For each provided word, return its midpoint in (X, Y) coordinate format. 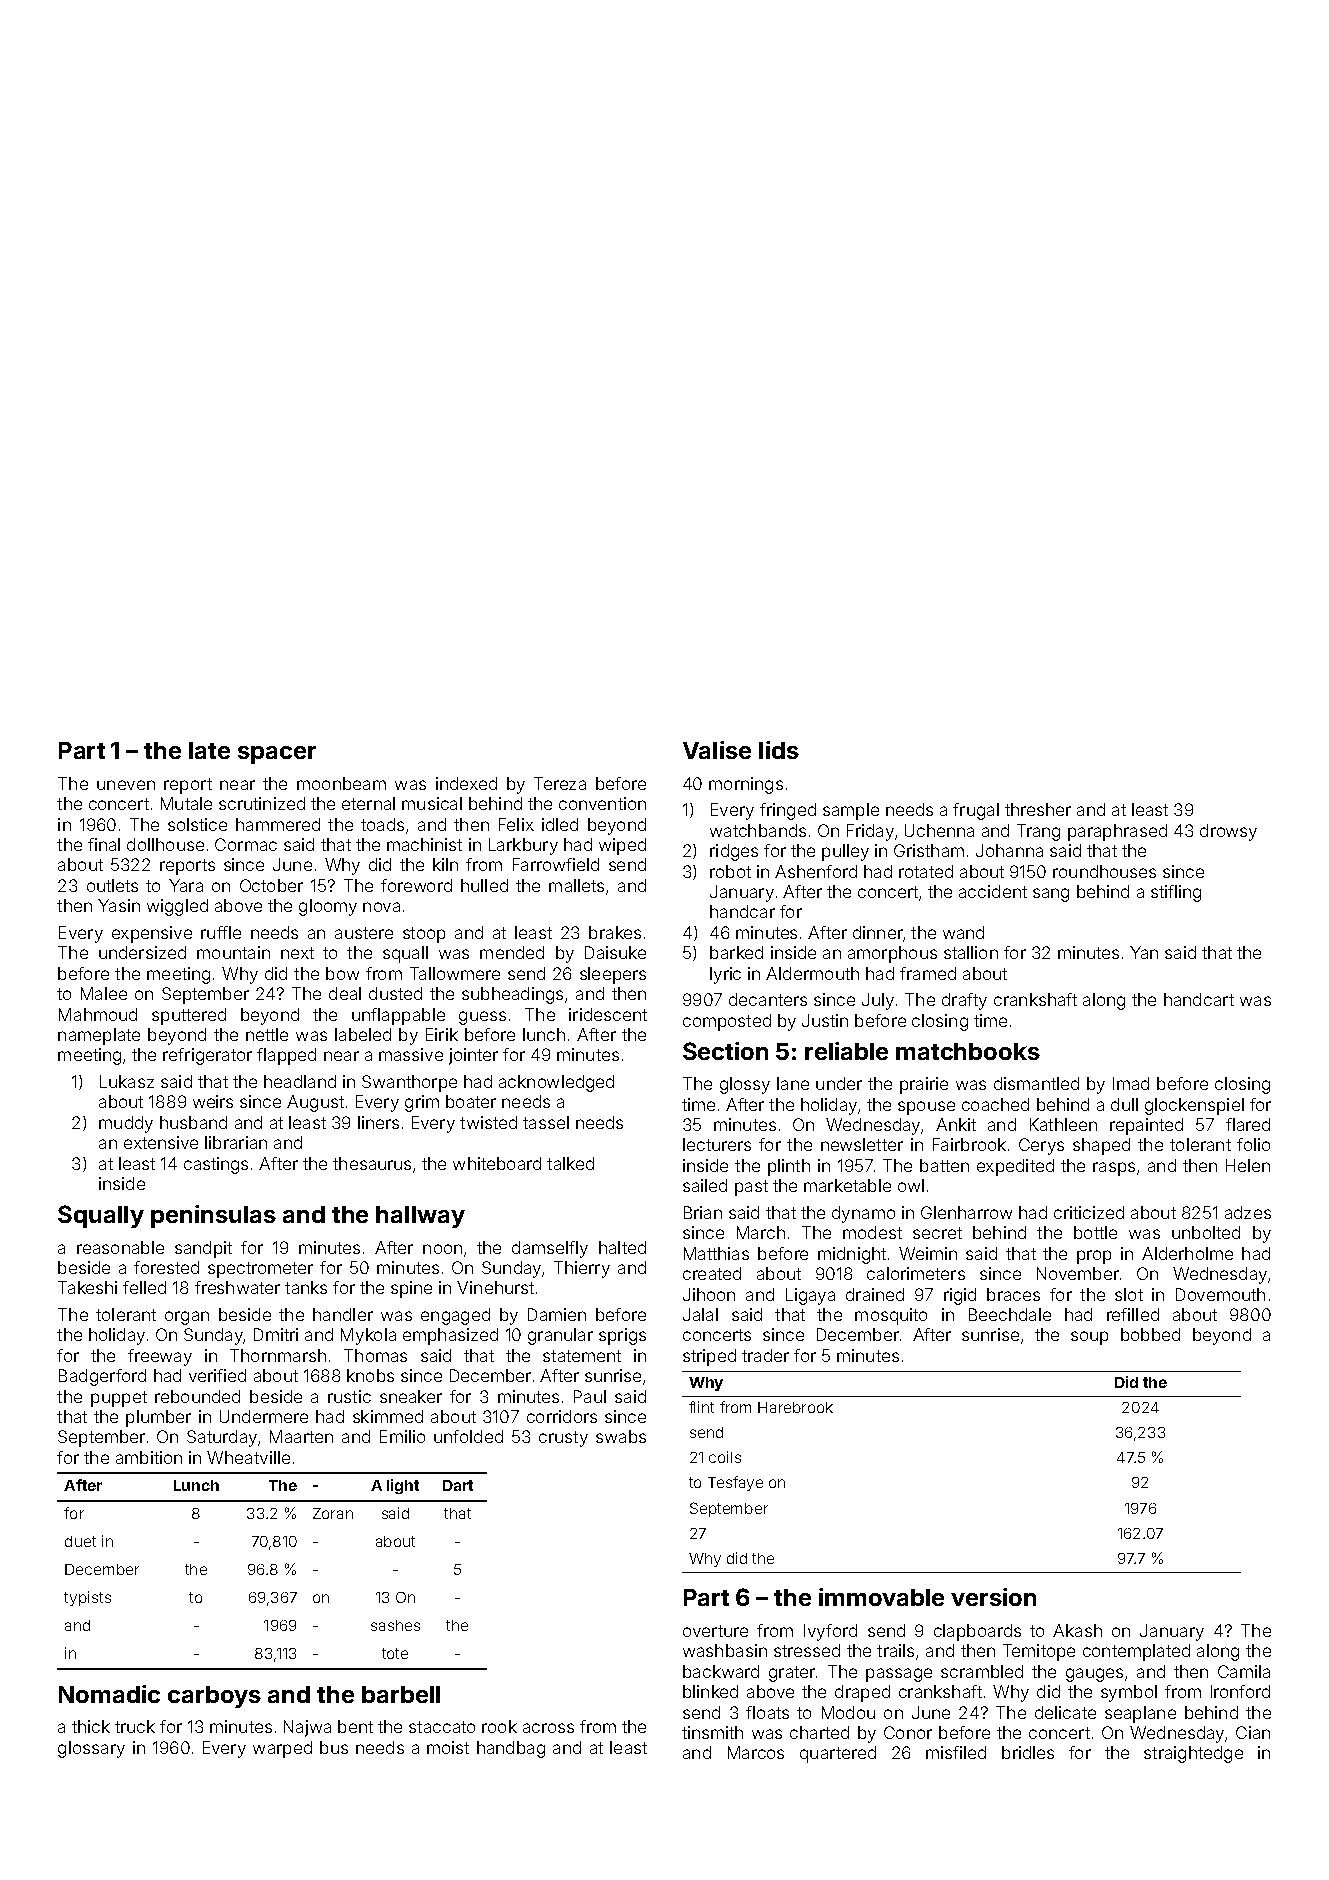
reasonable (120, 1247)
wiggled (177, 907)
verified (217, 1375)
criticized (1089, 1212)
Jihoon (709, 1294)
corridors (562, 1416)
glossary (91, 1749)
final (104, 844)
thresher (1038, 809)
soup (1089, 1338)
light (403, 1486)
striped (709, 1357)
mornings (746, 785)
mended (512, 952)
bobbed (1150, 1334)
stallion (971, 952)
